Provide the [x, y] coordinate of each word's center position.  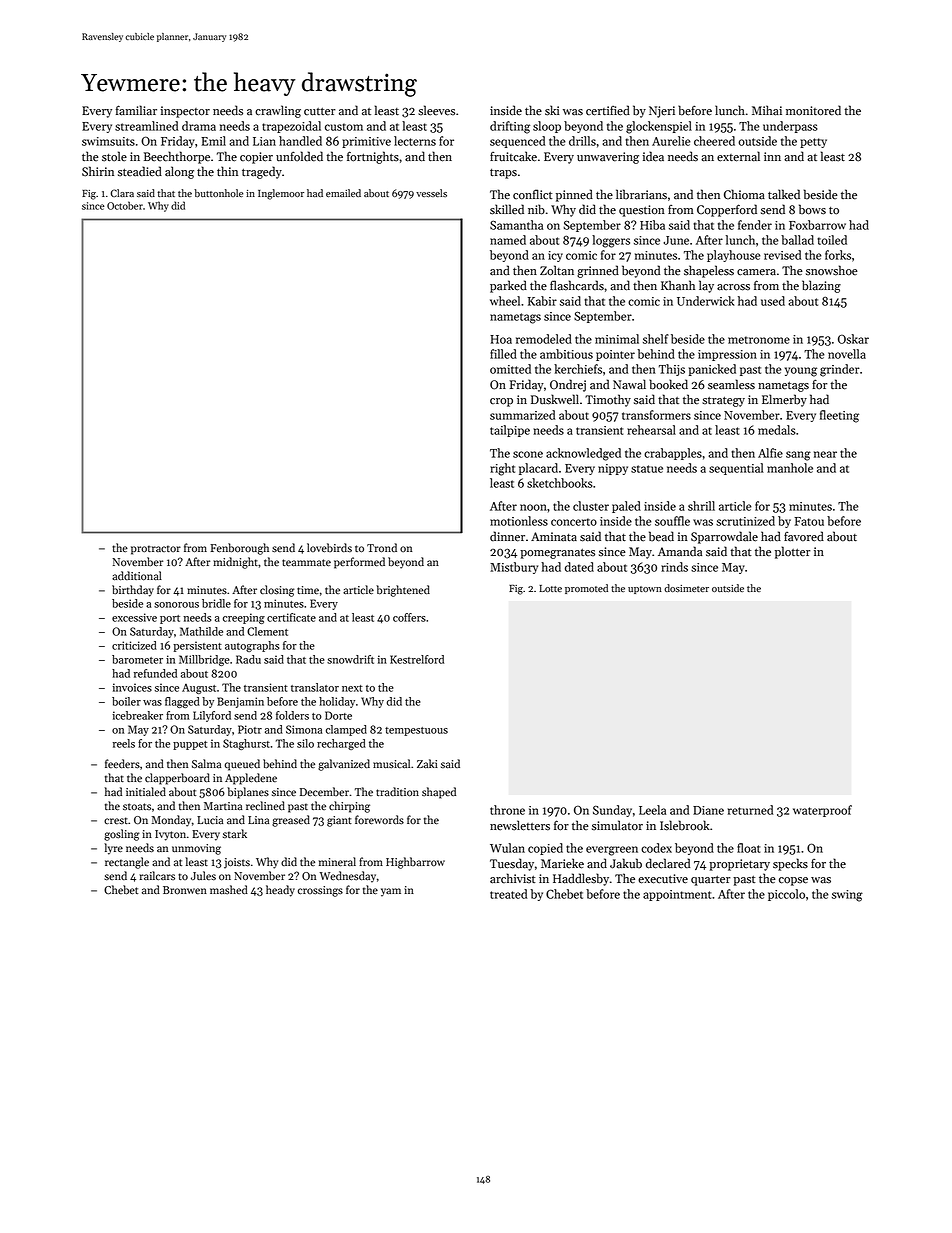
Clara [122, 193]
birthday [133, 591]
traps [503, 174]
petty [813, 143]
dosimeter [686, 588]
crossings [320, 891]
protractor [156, 550]
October [125, 205]
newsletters [520, 825]
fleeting [839, 416]
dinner [507, 536]
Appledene [251, 779]
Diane [708, 810]
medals [777, 430]
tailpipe [510, 431]
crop [501, 402]
